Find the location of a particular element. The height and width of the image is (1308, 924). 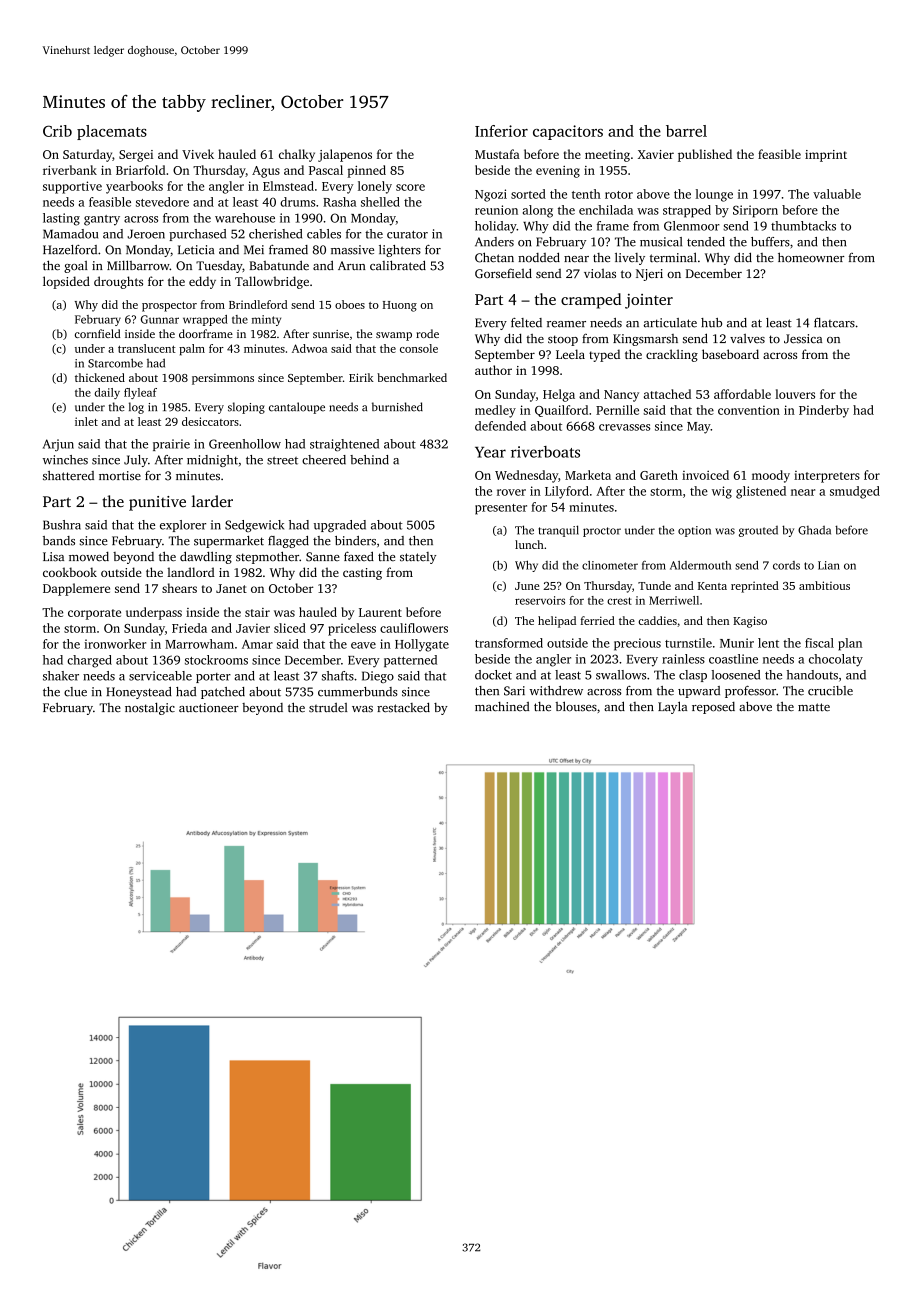

flatcars is located at coordinates (834, 323).
